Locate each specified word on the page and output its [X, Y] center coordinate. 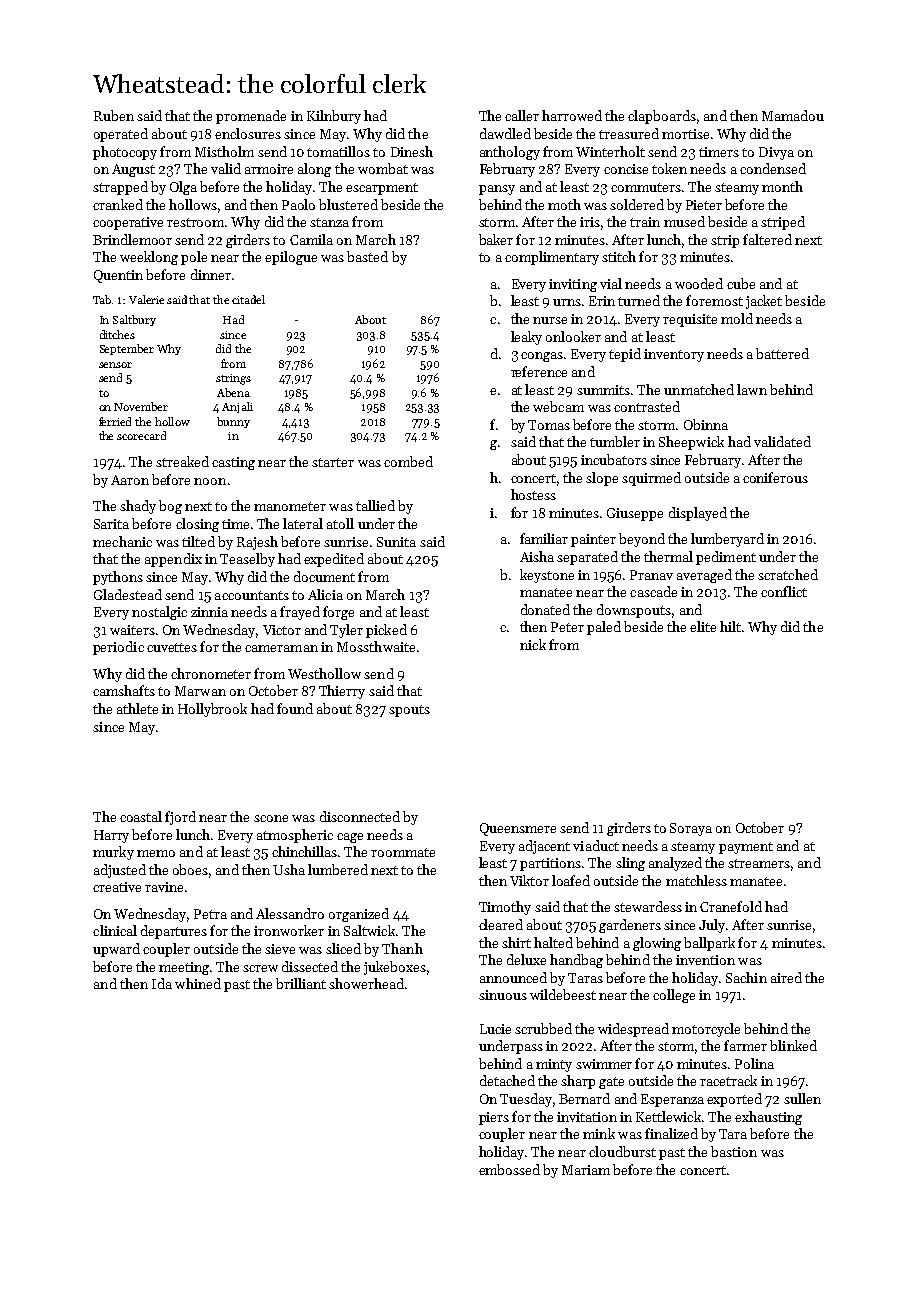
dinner [211, 274]
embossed [509, 1169]
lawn [752, 389]
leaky [526, 338]
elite [703, 626]
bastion [734, 1151]
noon [210, 481]
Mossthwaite [376, 646]
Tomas [549, 425]
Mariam [586, 1170]
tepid [625, 355]
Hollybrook [212, 710]
